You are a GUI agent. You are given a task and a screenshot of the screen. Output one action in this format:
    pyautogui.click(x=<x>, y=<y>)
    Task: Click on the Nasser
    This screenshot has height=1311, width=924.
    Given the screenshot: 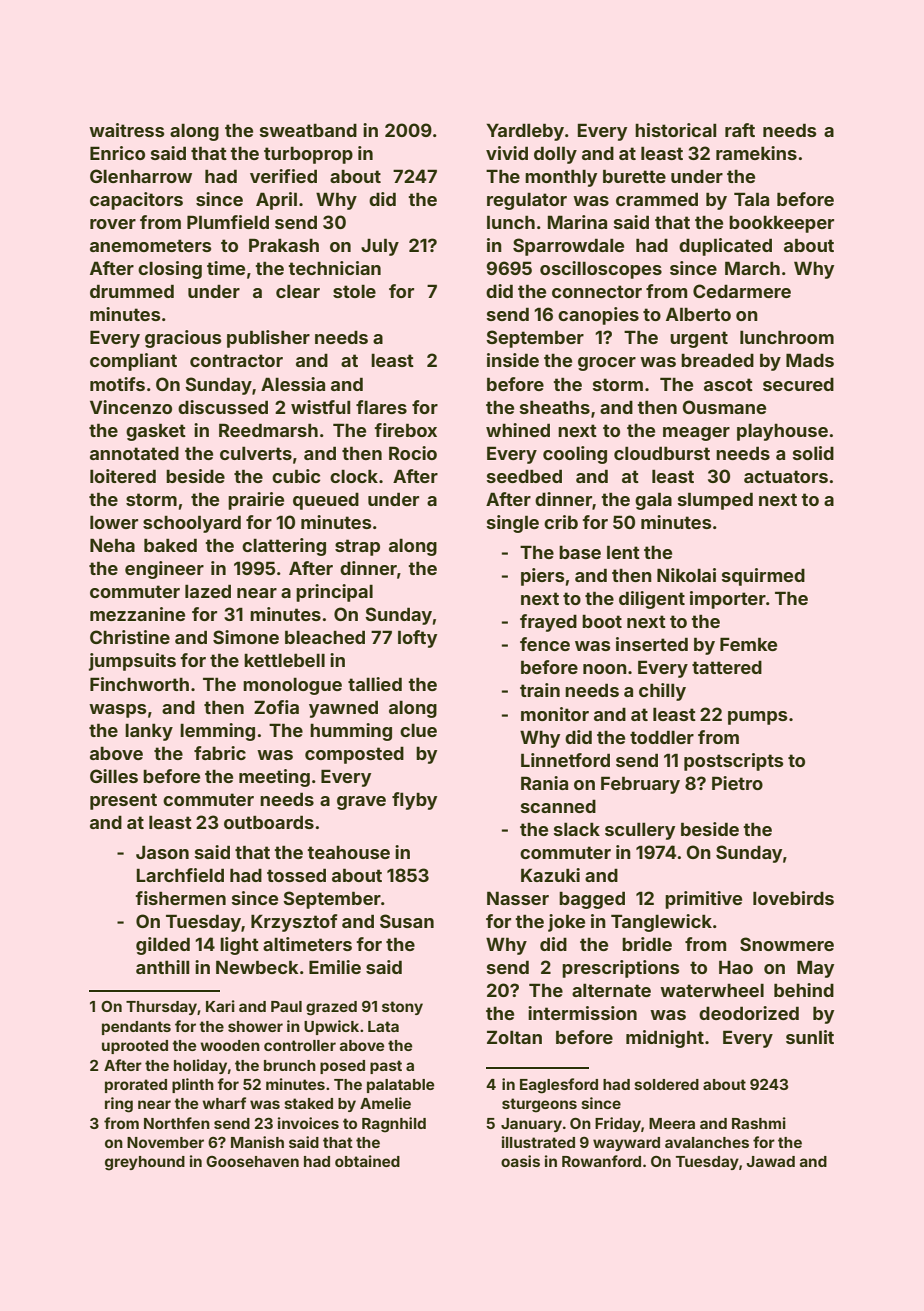 What is the action you would take?
    pyautogui.click(x=518, y=898)
